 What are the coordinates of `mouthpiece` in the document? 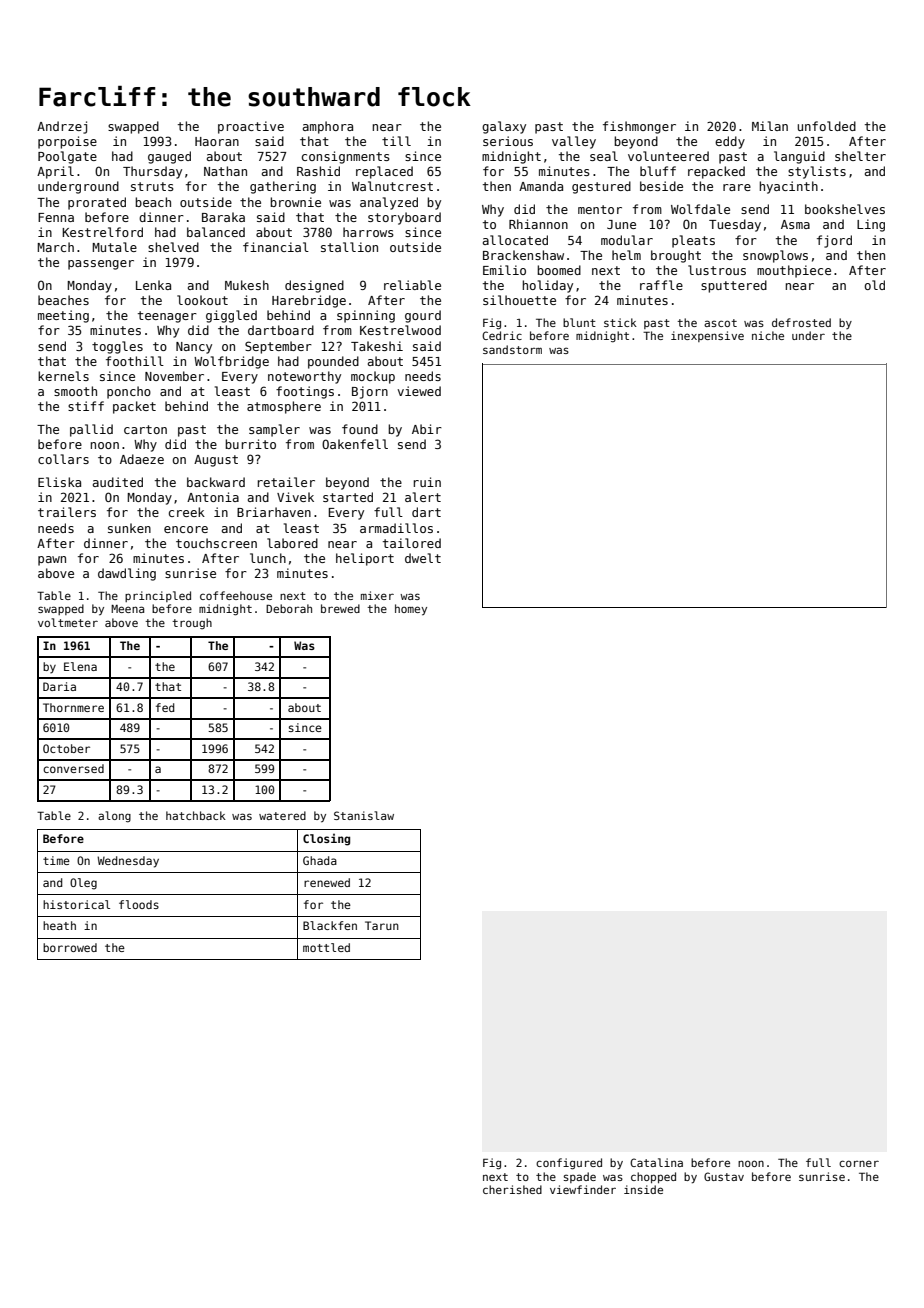 It's located at (794, 271).
